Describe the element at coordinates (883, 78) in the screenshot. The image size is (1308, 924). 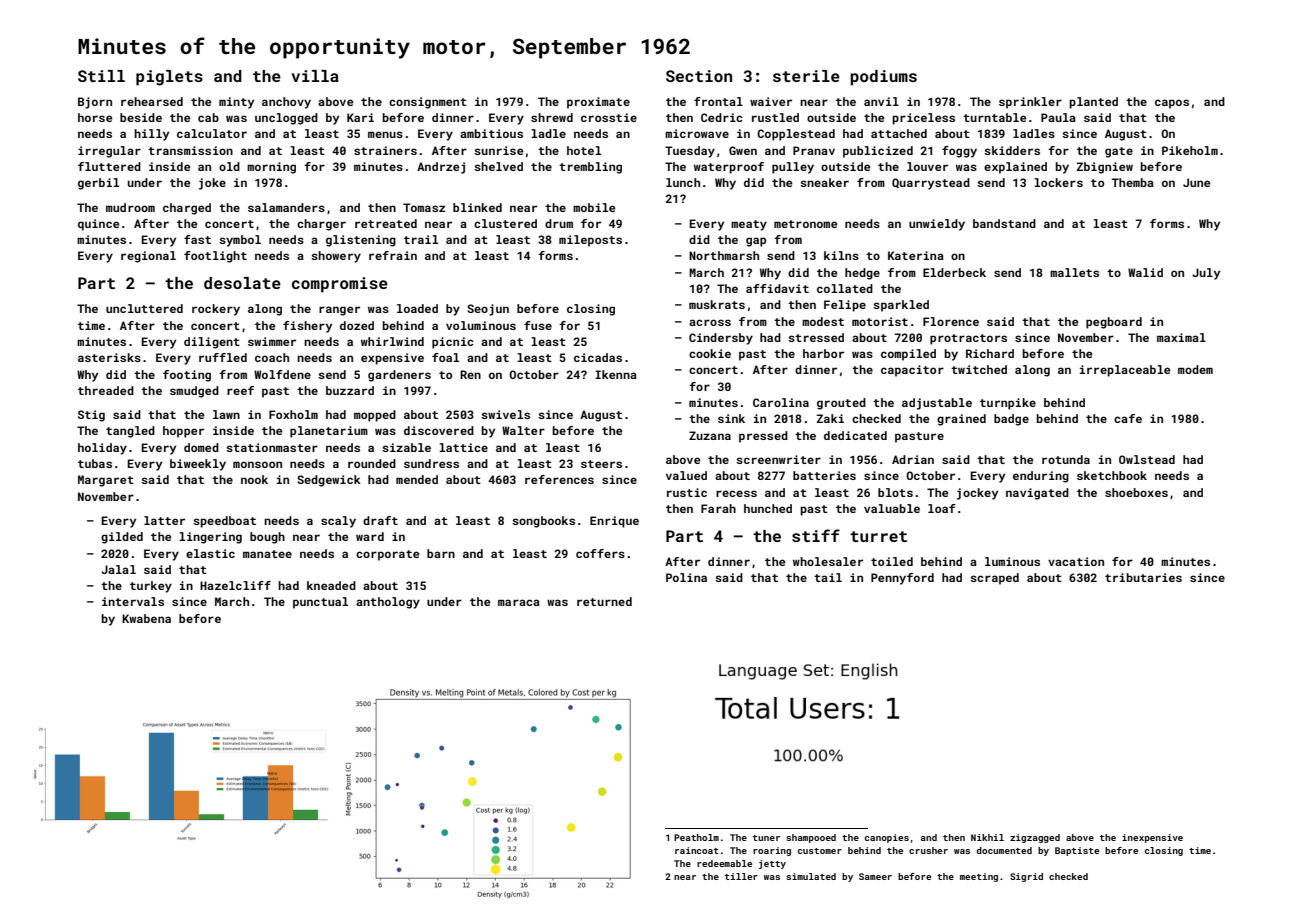
I see `podiums` at that location.
